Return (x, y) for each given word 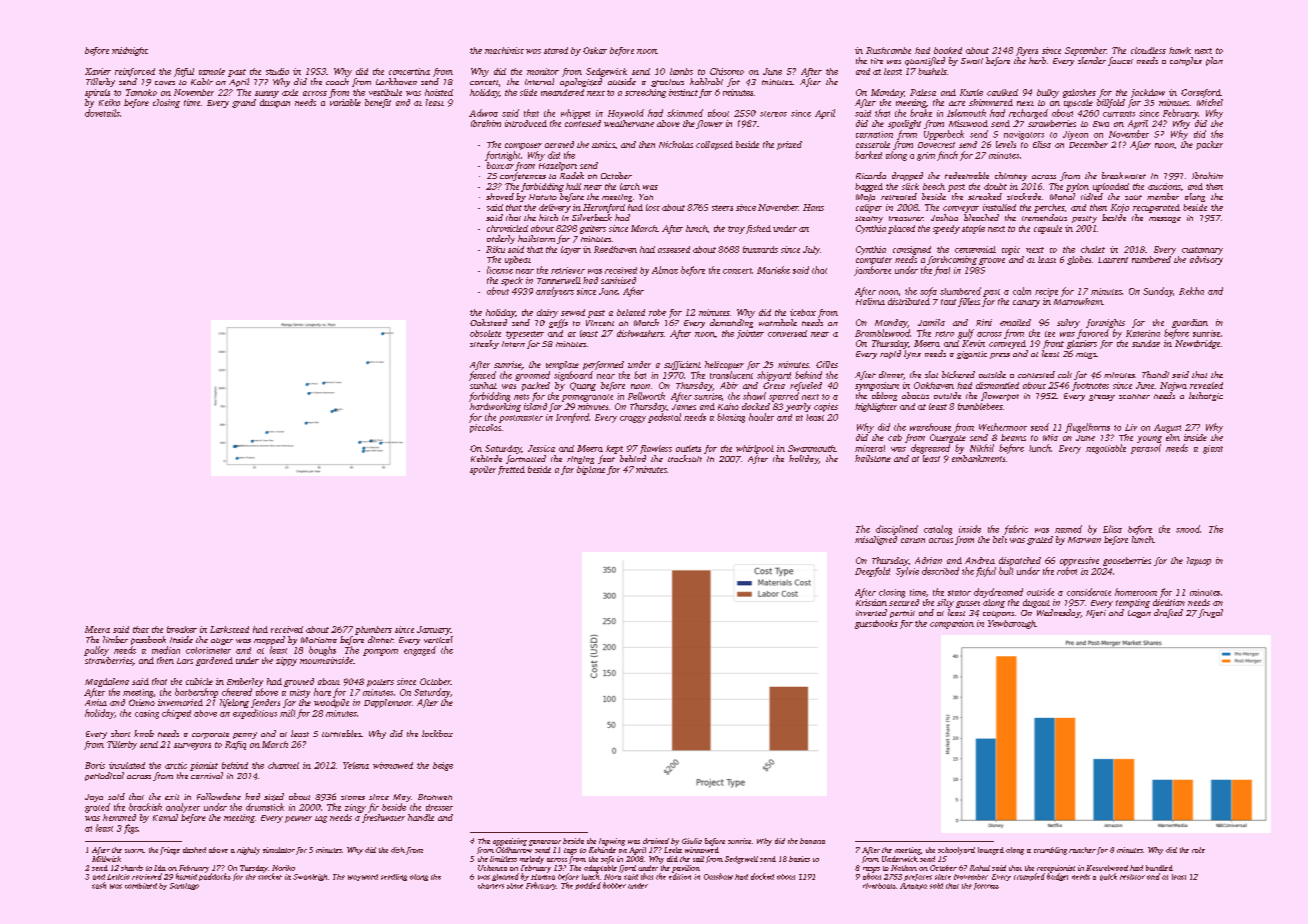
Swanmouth (811, 448)
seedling (394, 877)
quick (1108, 877)
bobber (614, 885)
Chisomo (727, 71)
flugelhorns (1087, 428)
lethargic (1206, 396)
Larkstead (229, 629)
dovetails (102, 113)
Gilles (827, 364)
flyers (1027, 51)
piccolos (485, 428)
